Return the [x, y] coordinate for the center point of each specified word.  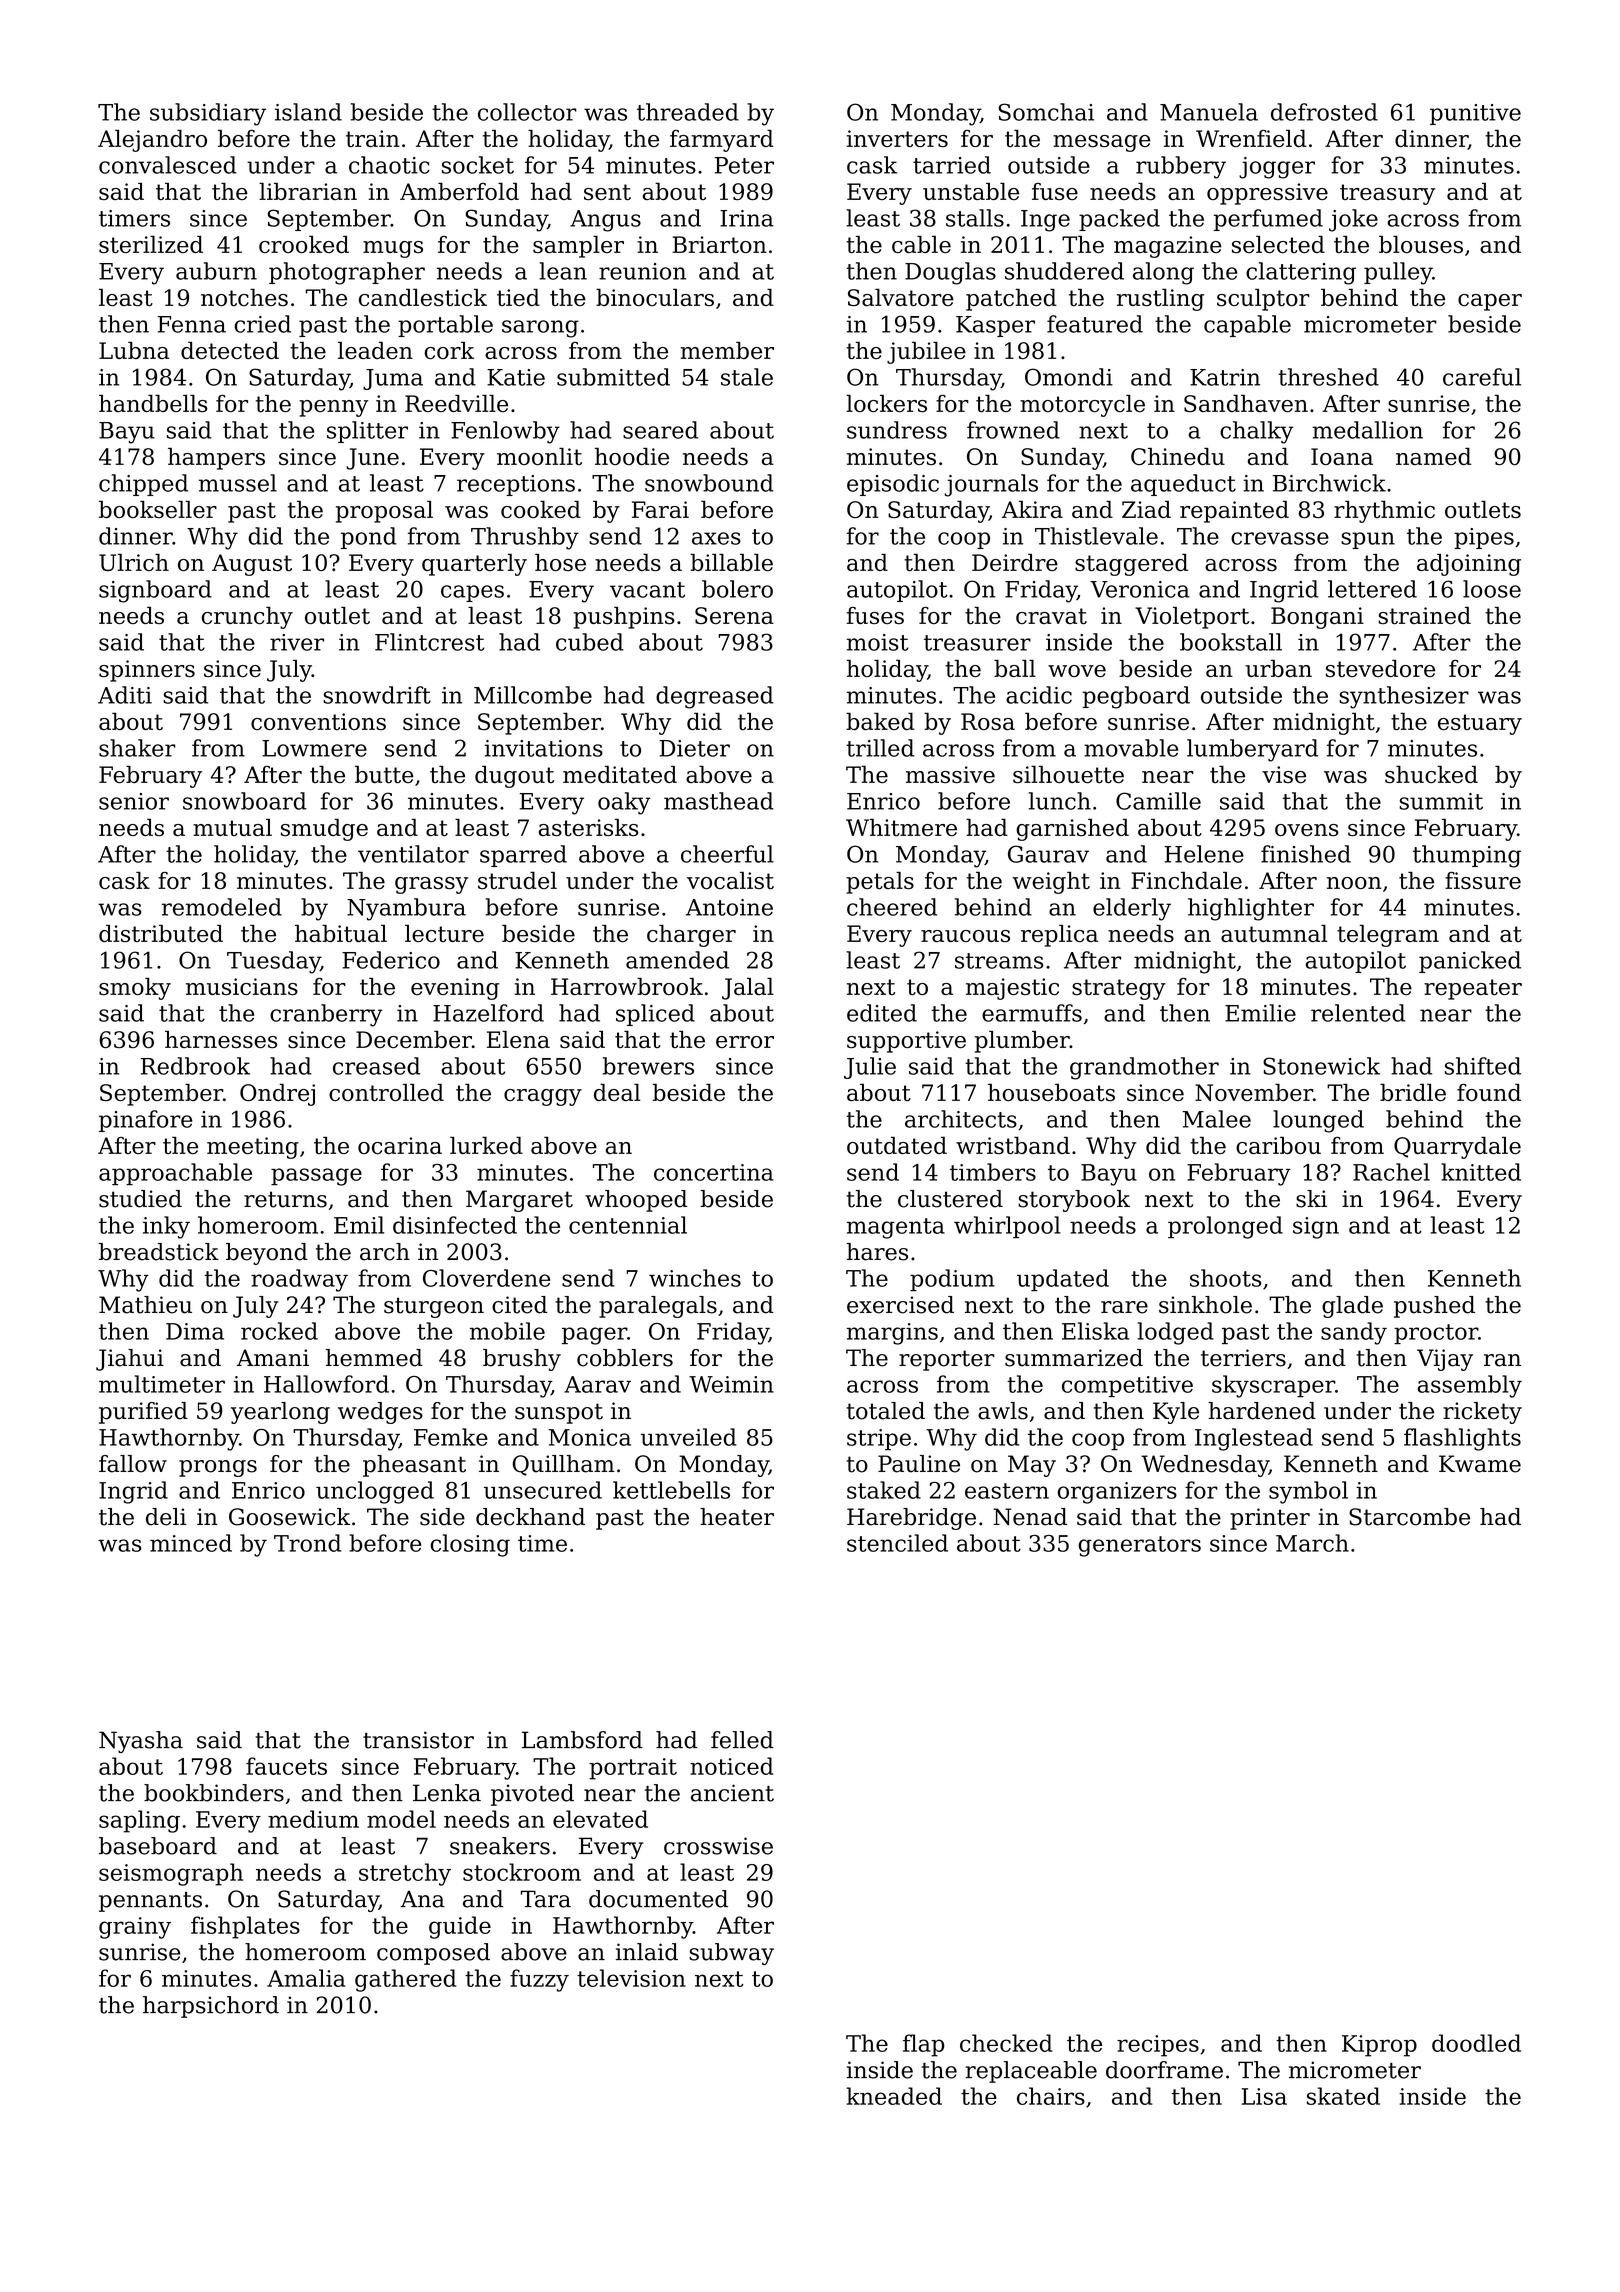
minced [191, 1543]
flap [924, 2045]
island [308, 112]
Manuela [1209, 112]
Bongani [1317, 618]
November [1254, 1092]
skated [1343, 2096]
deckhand [530, 1517]
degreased [715, 697]
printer [1270, 1519]
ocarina [400, 1145]
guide [460, 1927]
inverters [897, 138]
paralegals [658, 1307]
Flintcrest [430, 642]
